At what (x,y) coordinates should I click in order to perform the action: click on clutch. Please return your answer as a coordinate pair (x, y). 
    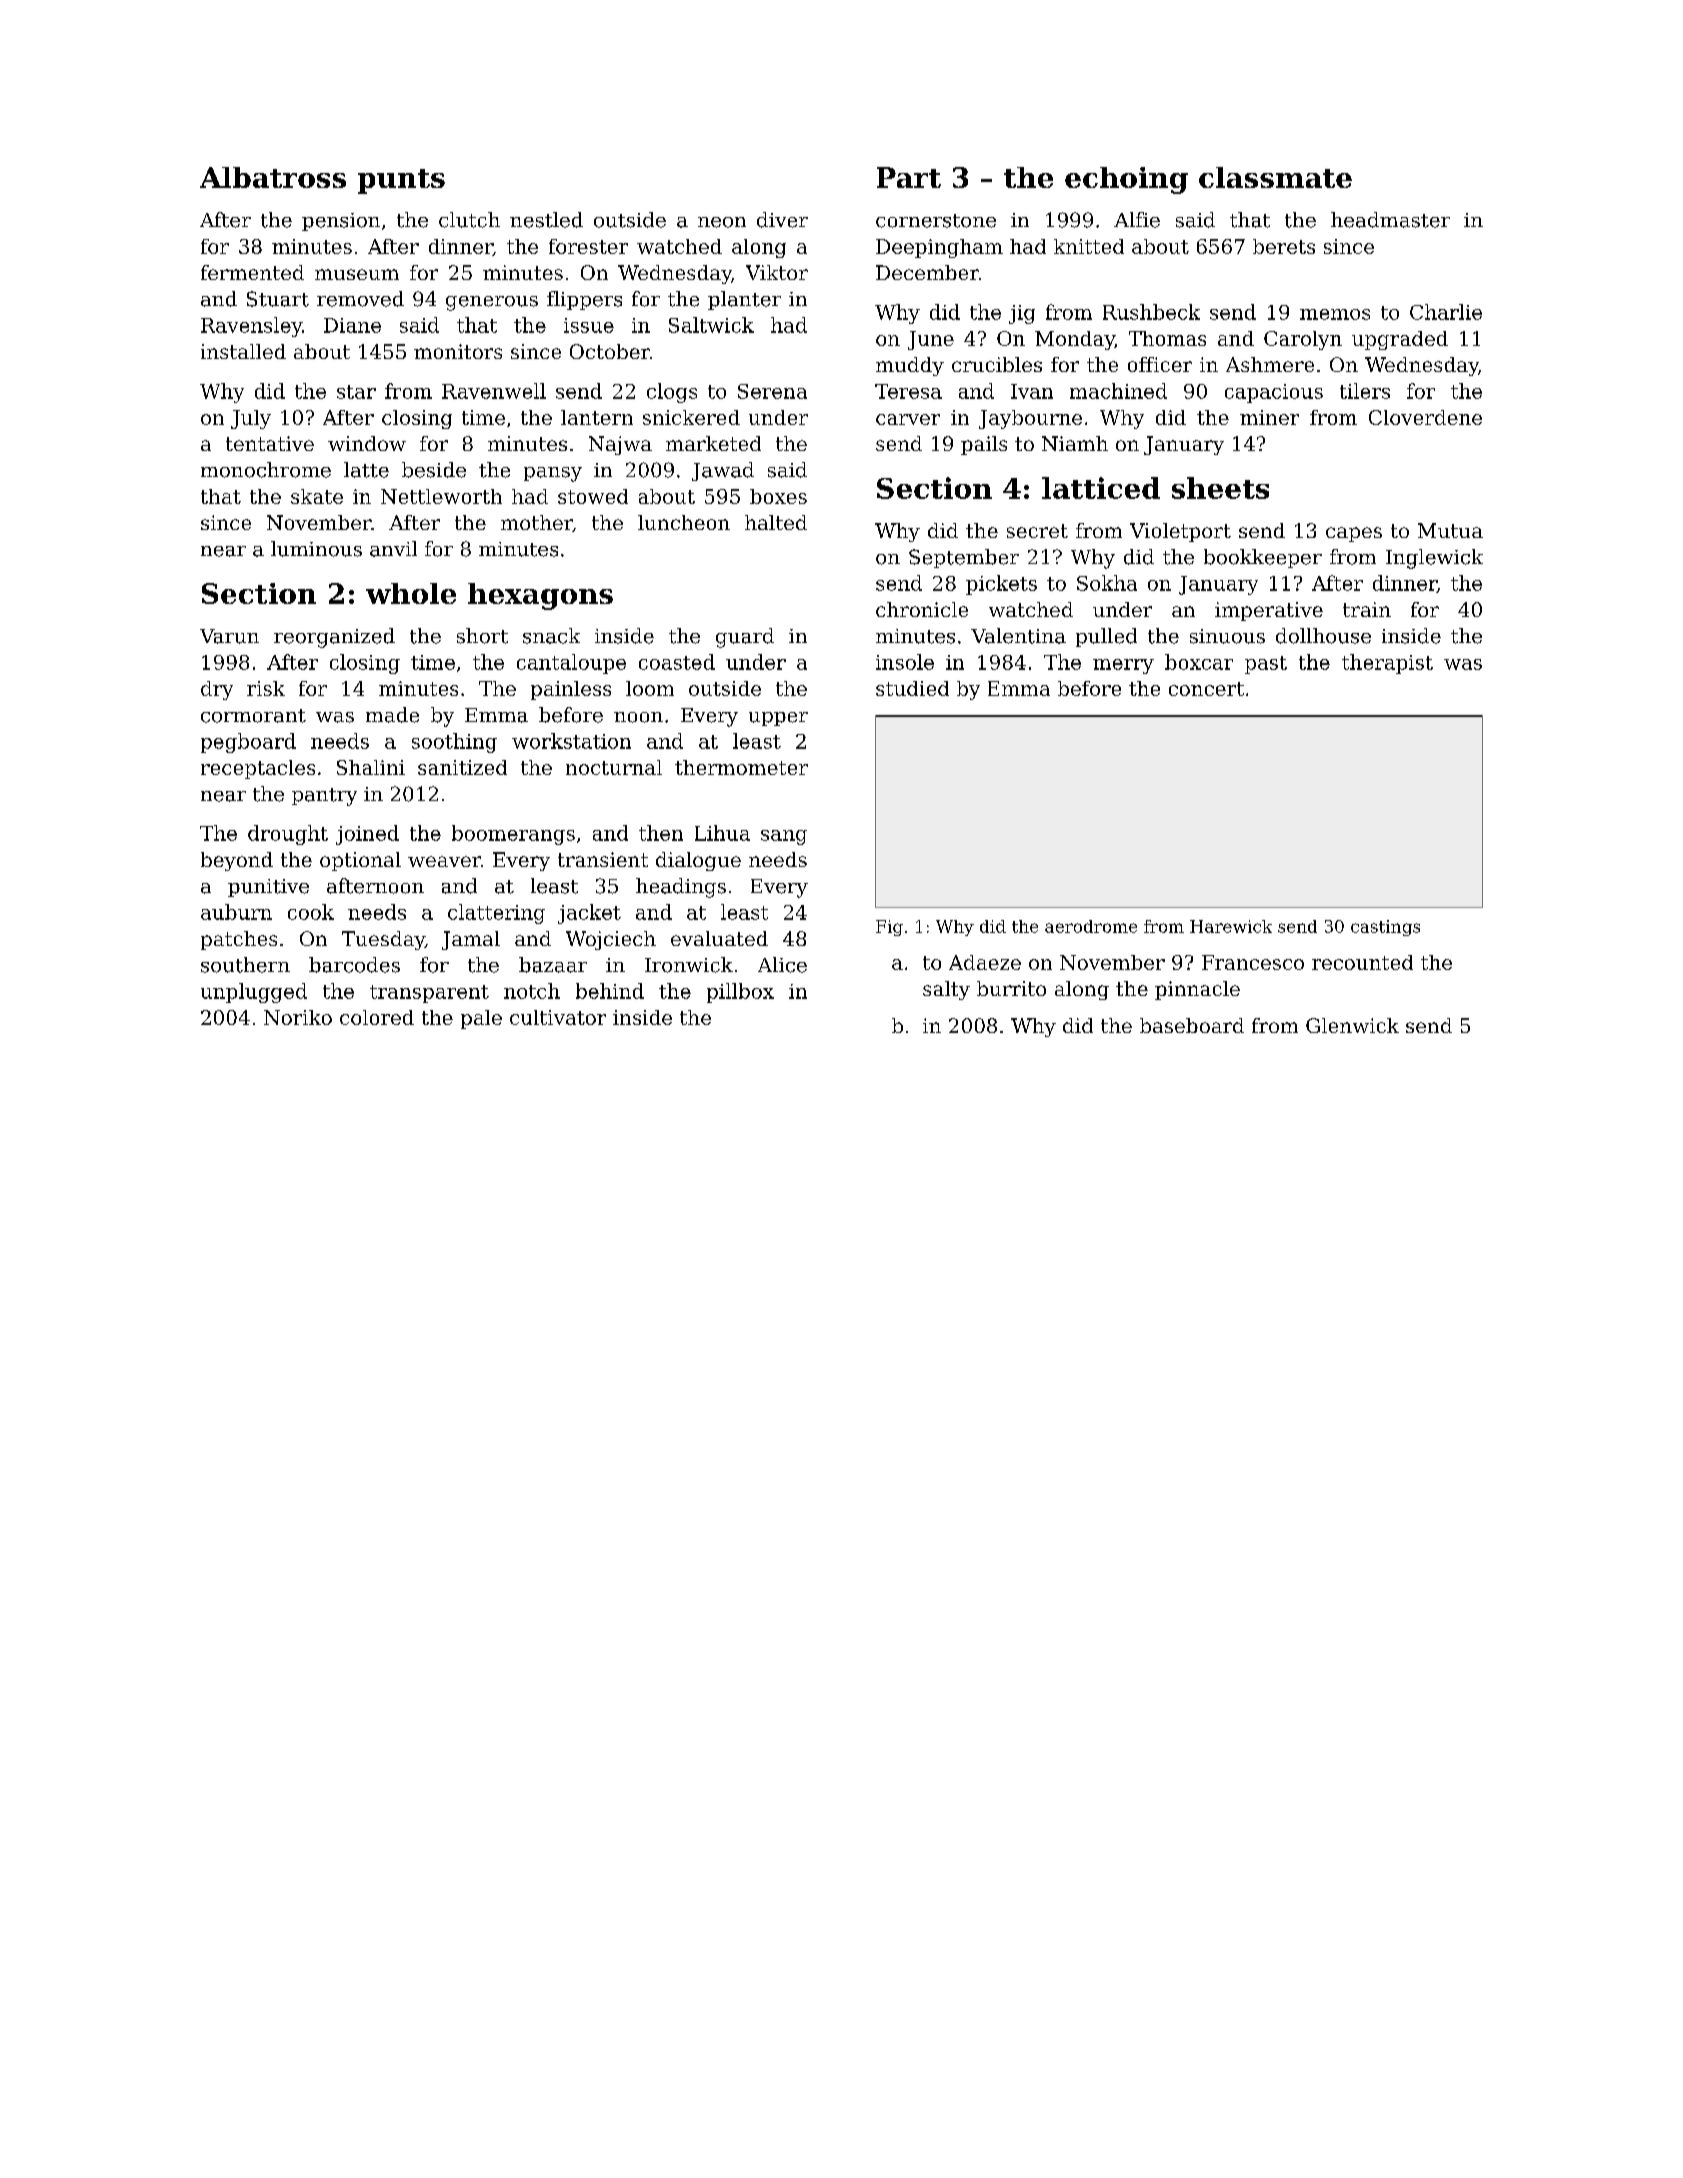
    Looking at the image, I should click on (469, 220).
